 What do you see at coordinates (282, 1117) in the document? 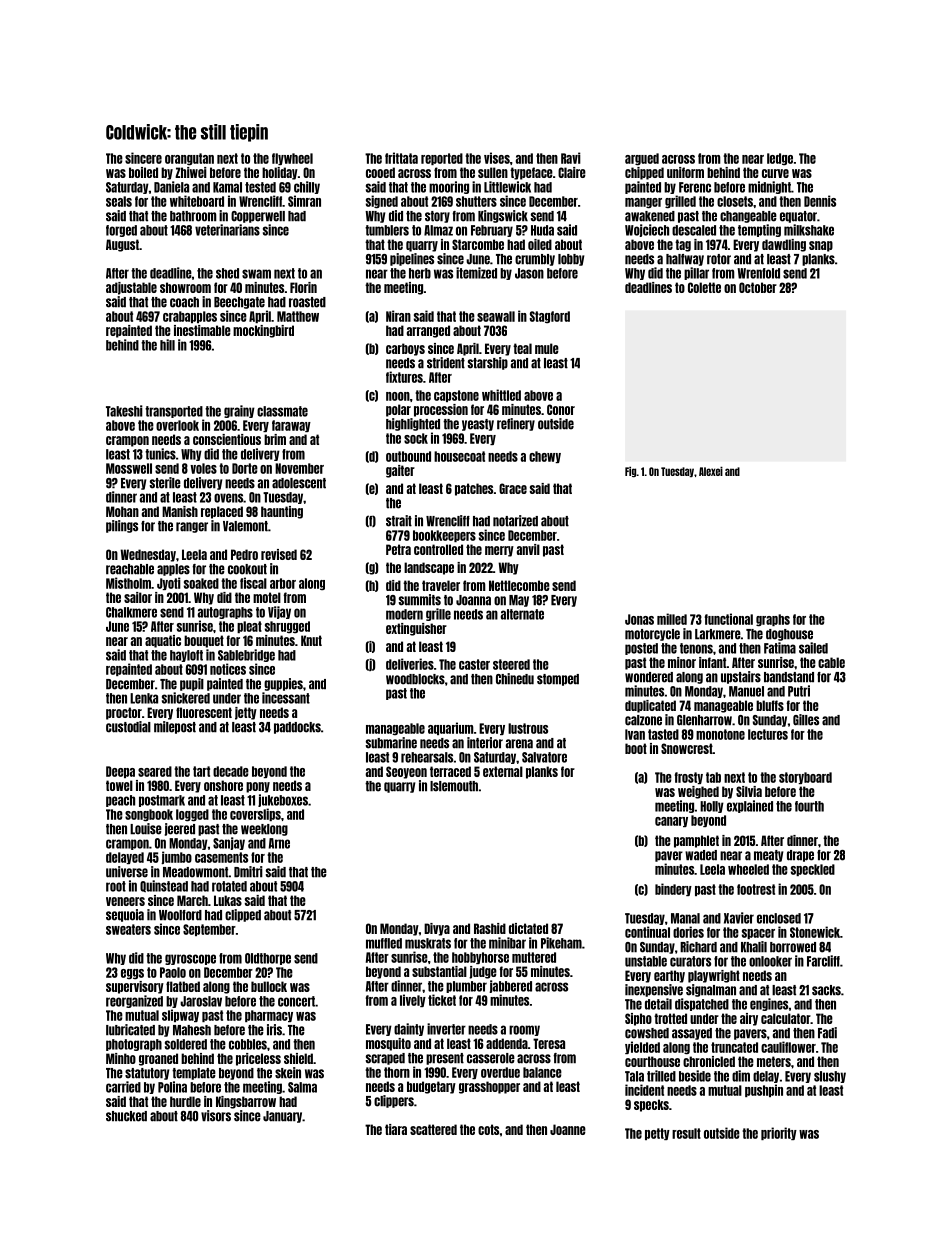
I see `January` at bounding box center [282, 1117].
